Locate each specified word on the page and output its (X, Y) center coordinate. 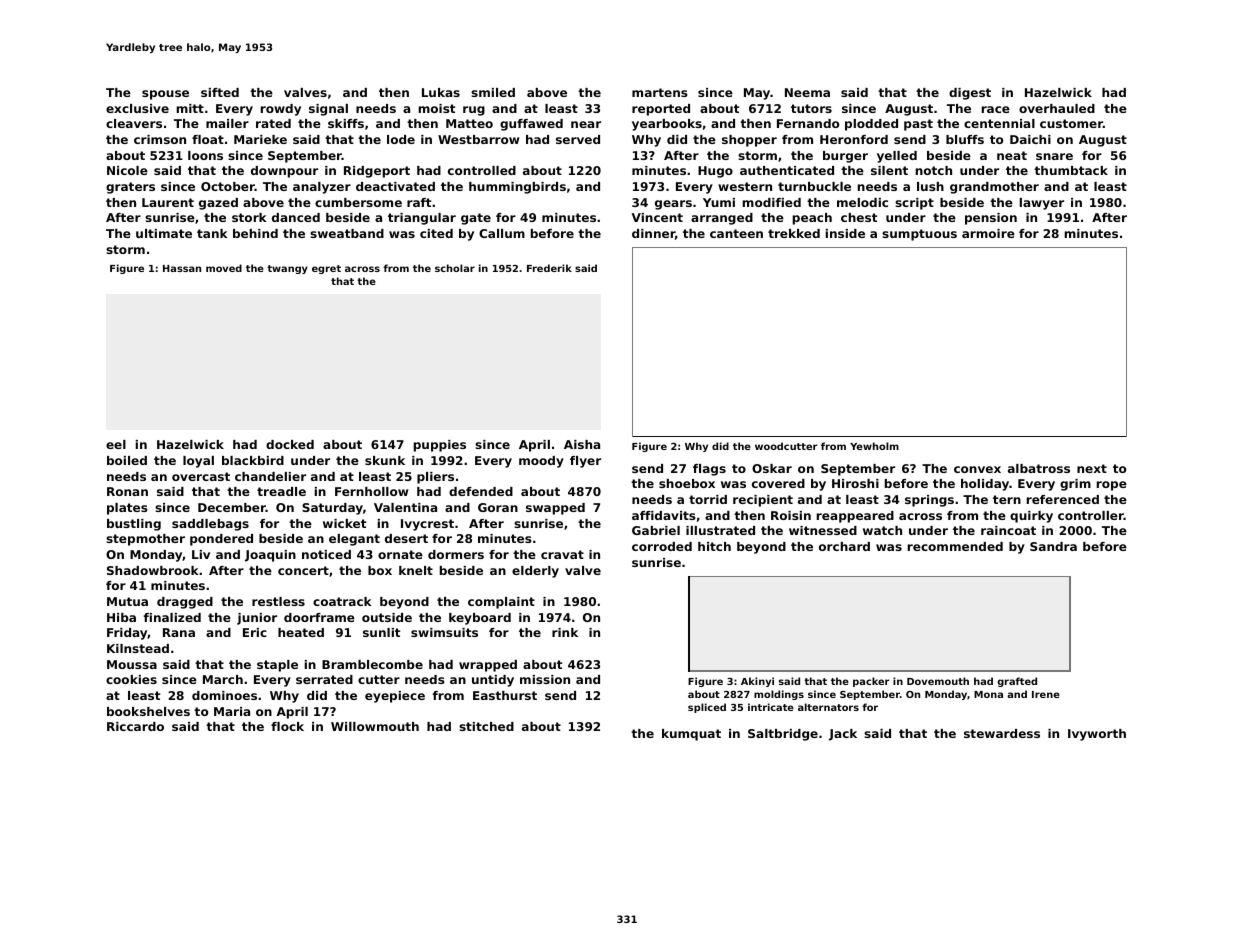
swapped (555, 509)
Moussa (132, 664)
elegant (354, 540)
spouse (165, 95)
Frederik (549, 268)
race (996, 109)
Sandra (1053, 546)
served (578, 139)
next (1092, 468)
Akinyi (757, 682)
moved (224, 268)
